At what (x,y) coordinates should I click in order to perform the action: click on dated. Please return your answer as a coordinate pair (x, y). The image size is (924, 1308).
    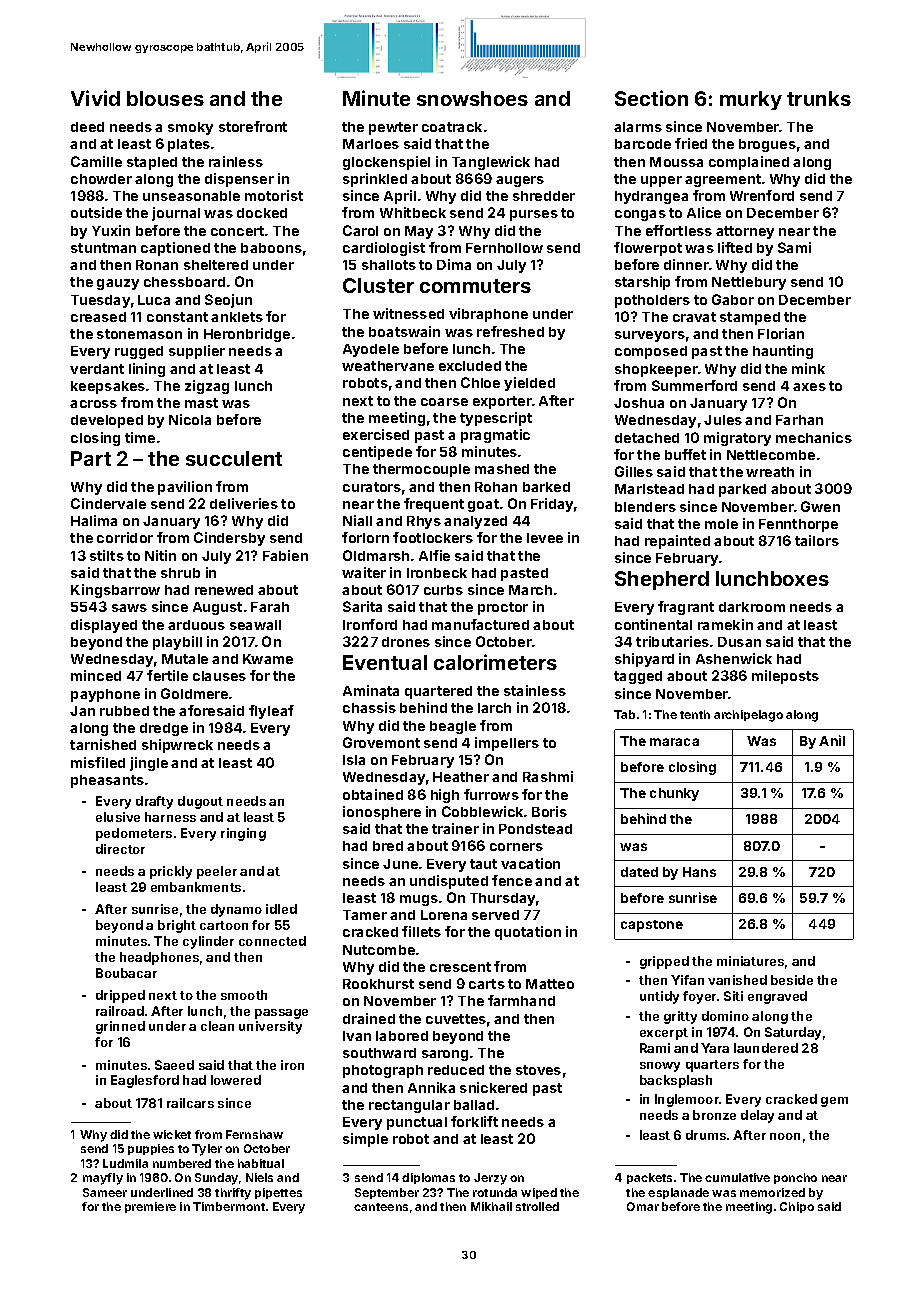
    Looking at the image, I should click on (639, 872).
